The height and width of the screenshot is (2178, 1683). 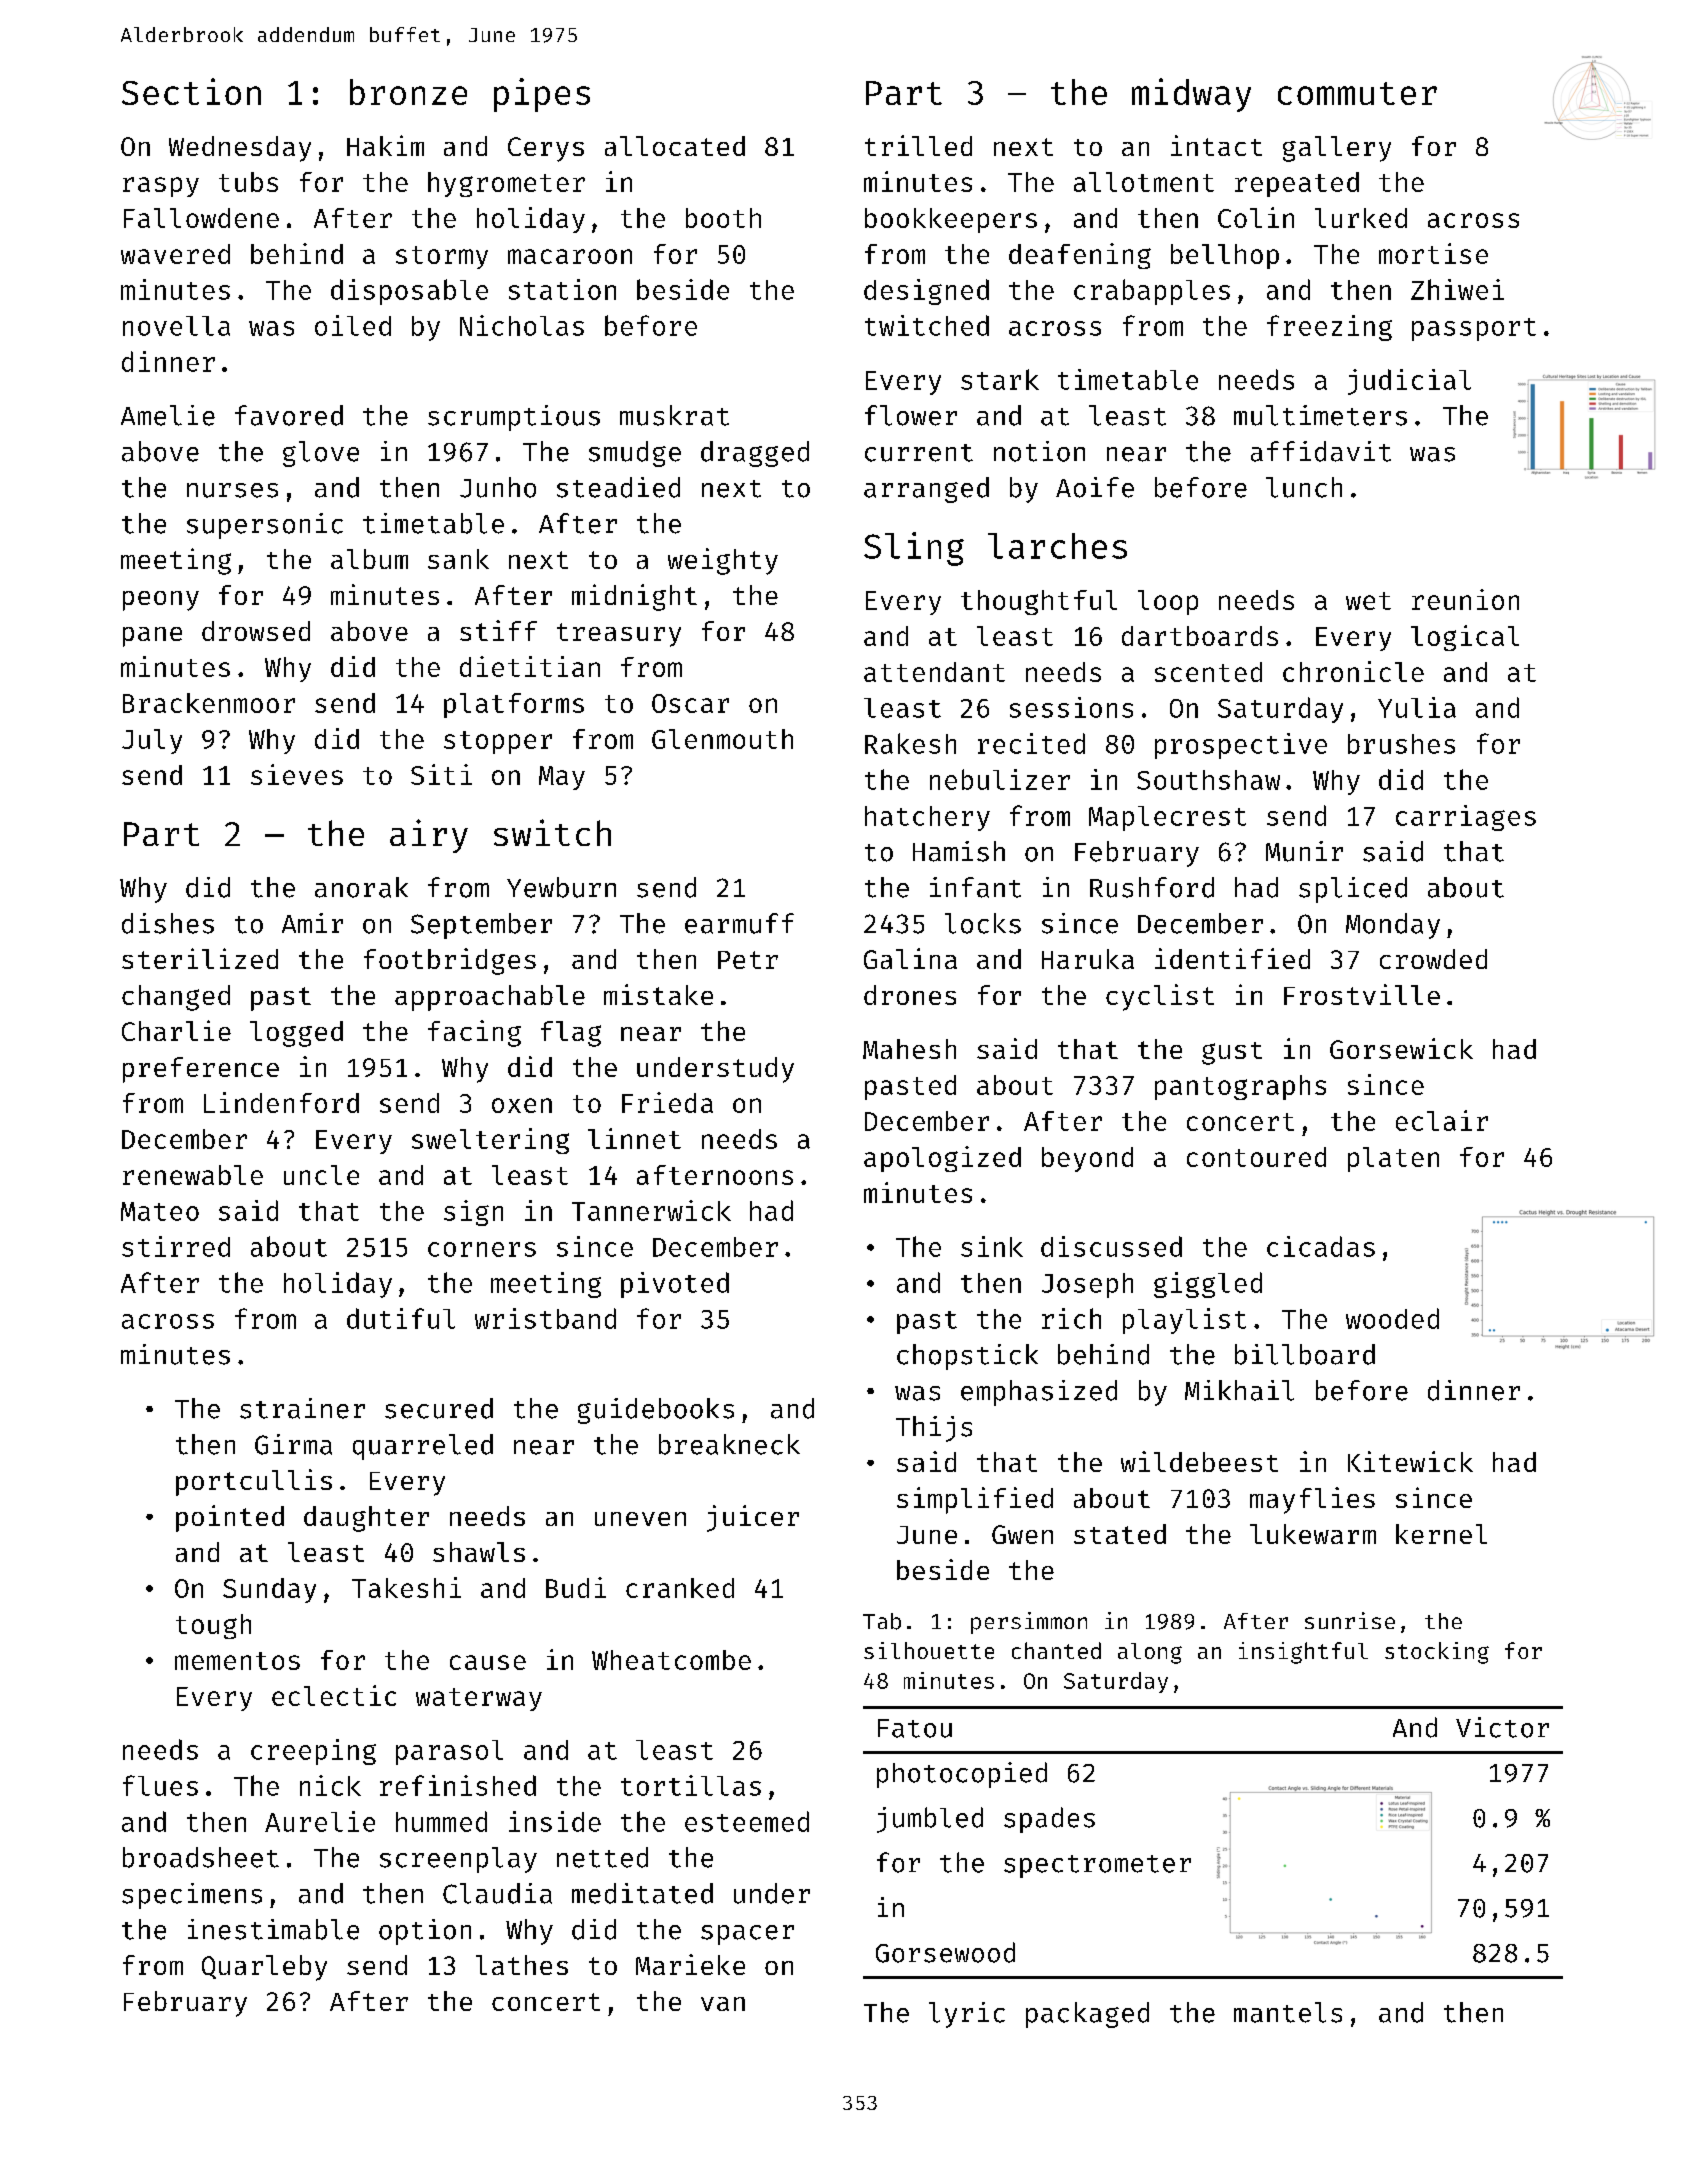 What do you see at coordinates (967, 2015) in the screenshot?
I see `lyric` at bounding box center [967, 2015].
